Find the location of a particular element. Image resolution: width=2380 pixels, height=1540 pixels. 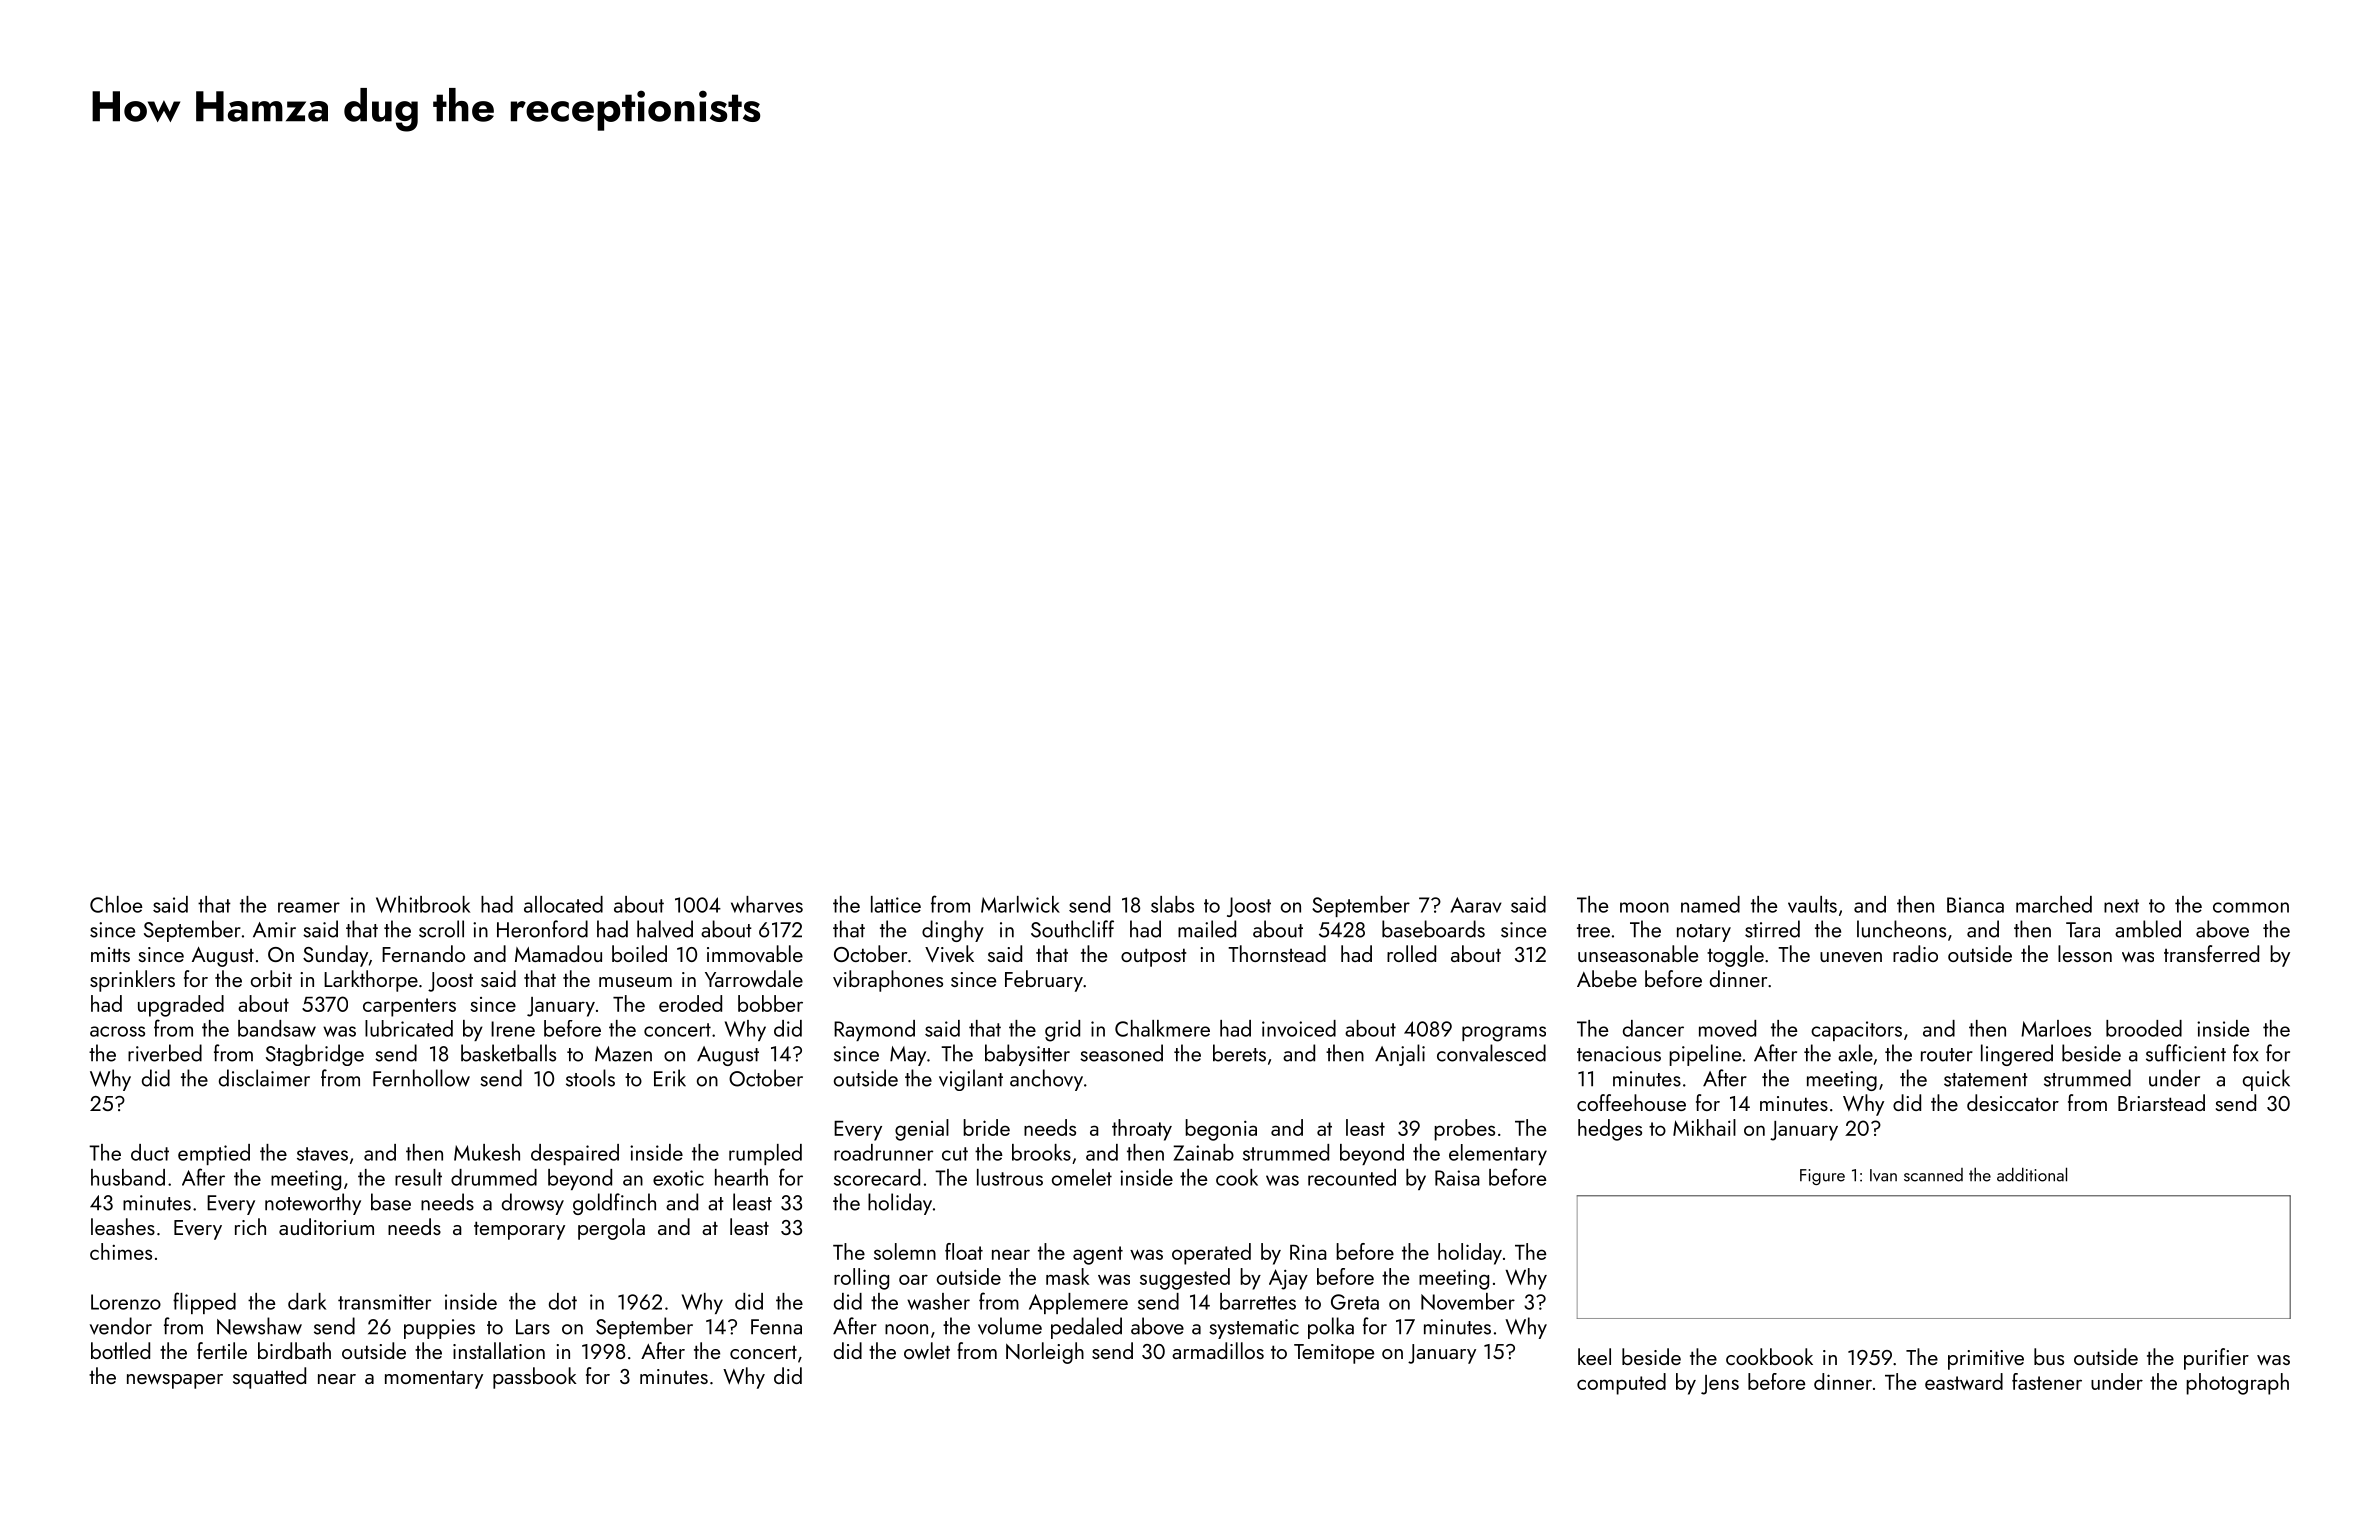

quick is located at coordinates (2266, 1080).
